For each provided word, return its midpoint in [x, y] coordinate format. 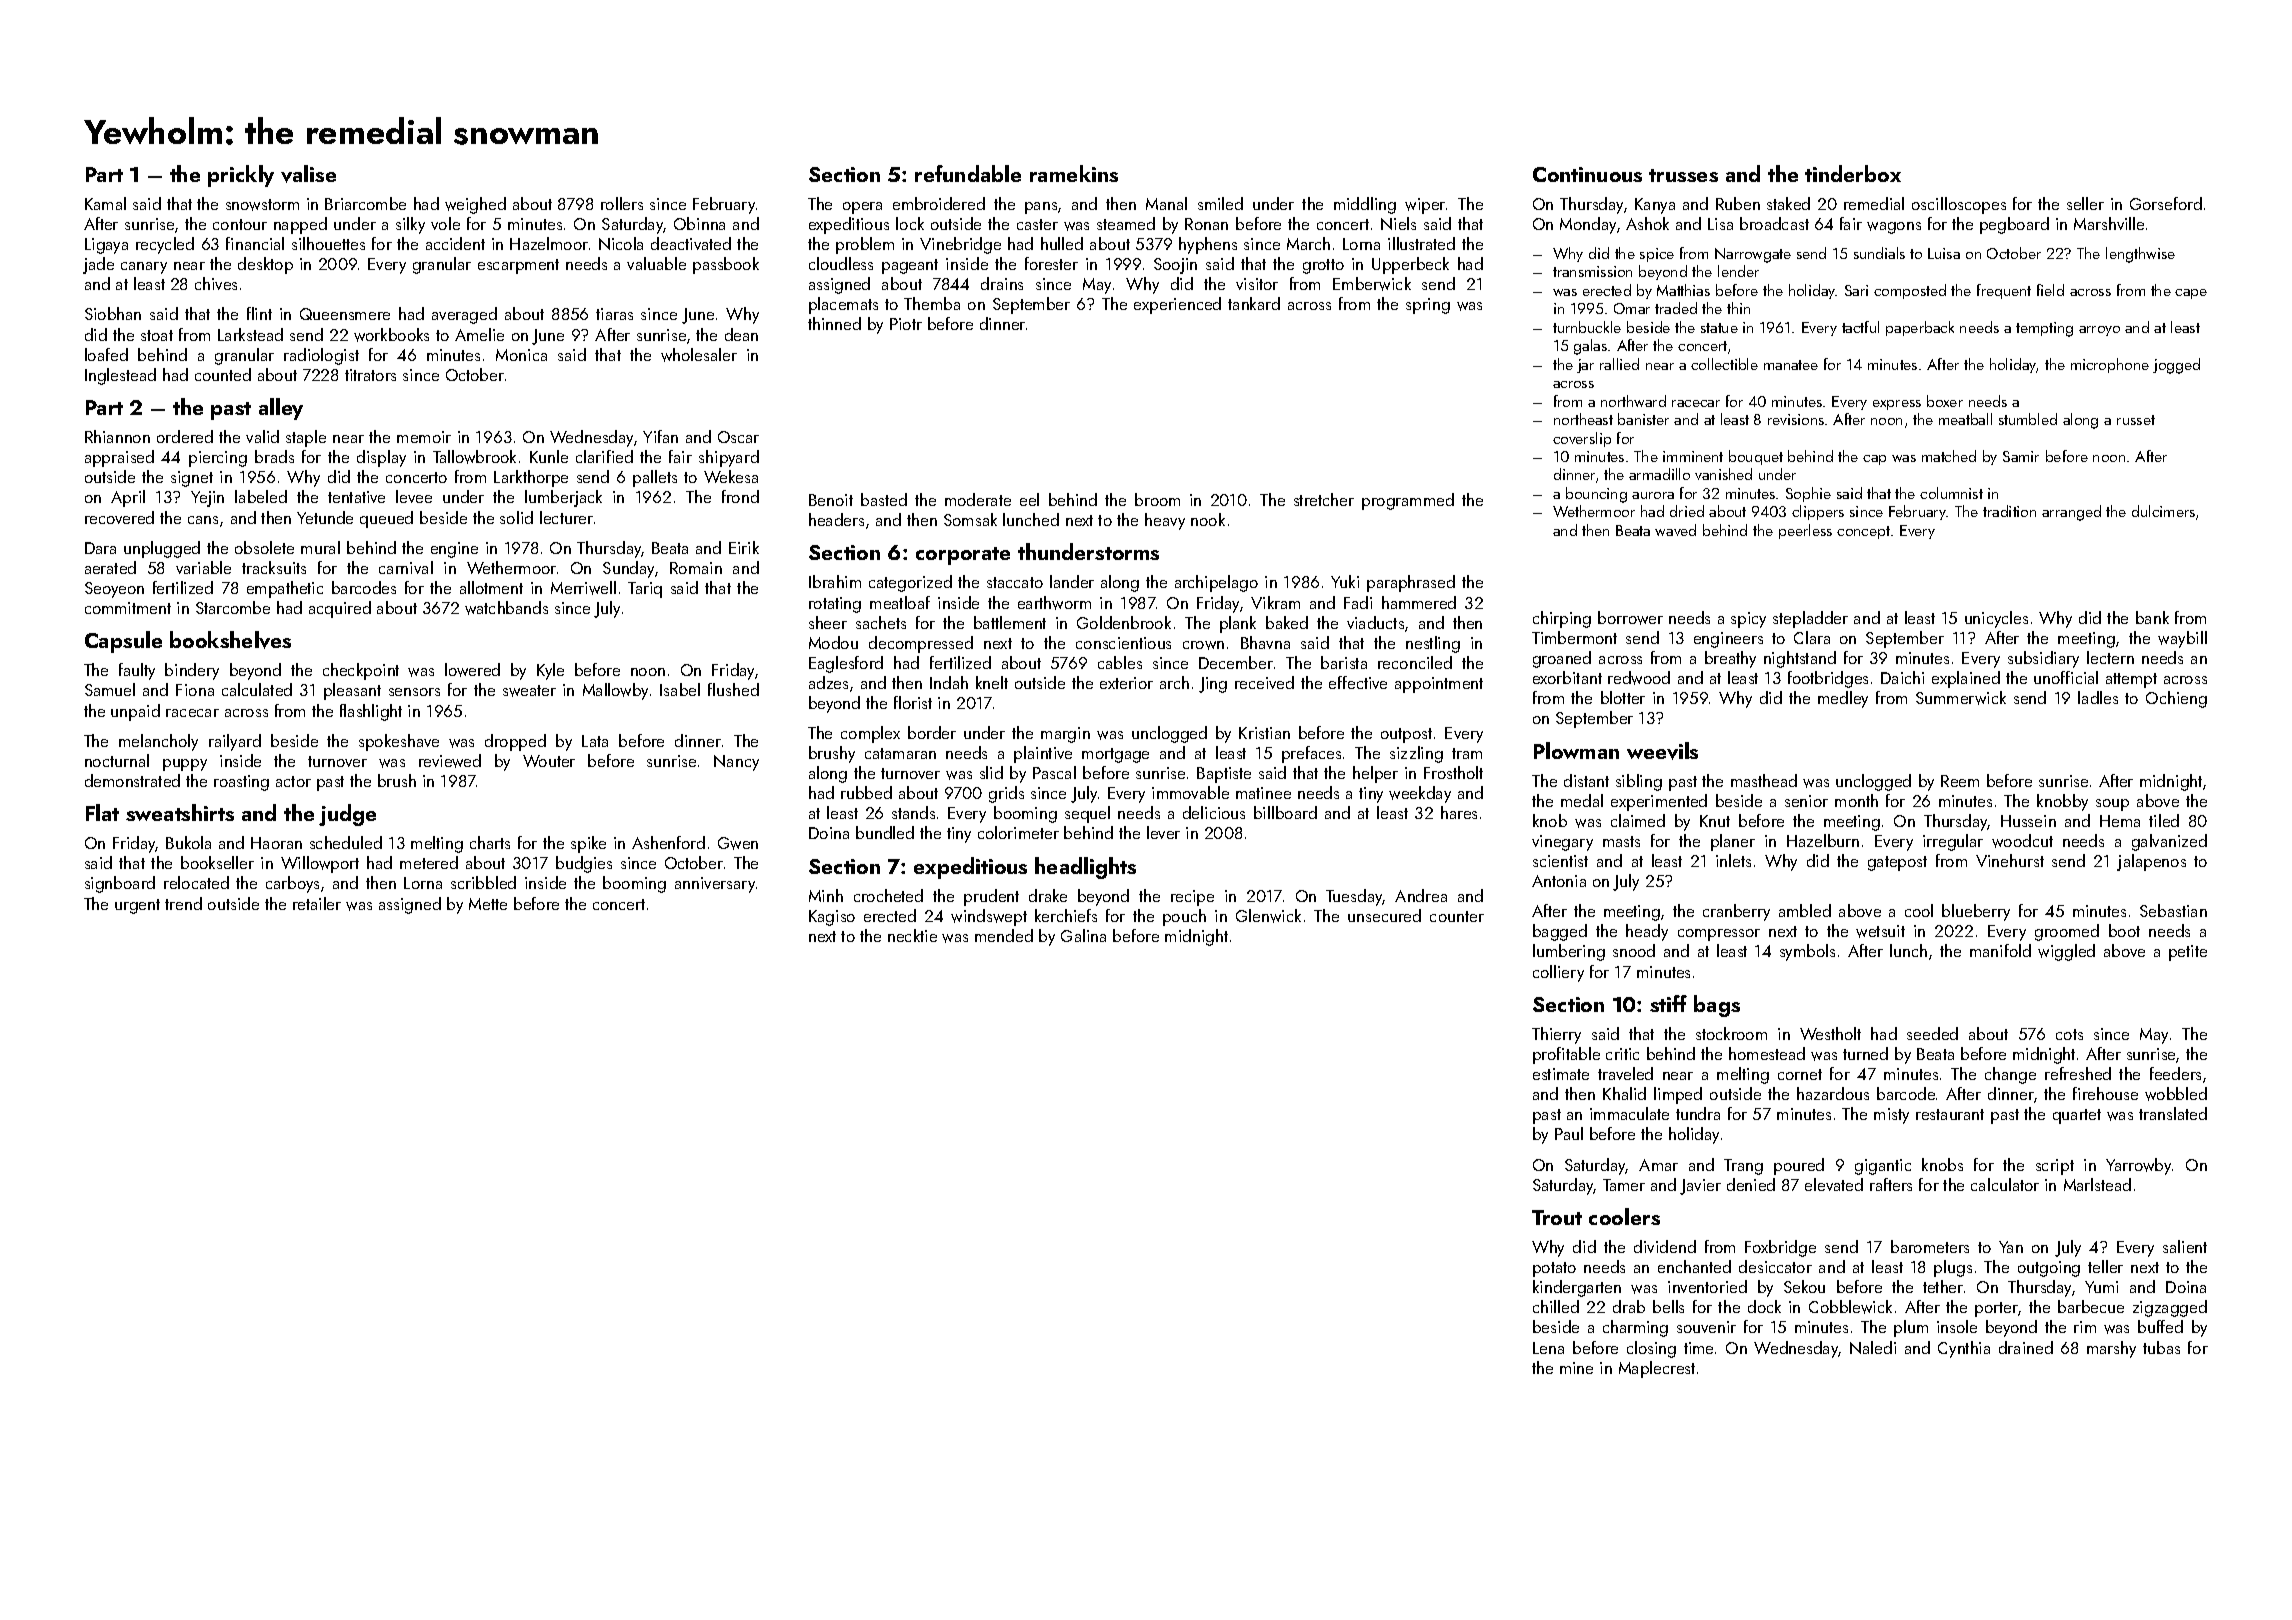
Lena [1548, 1348]
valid [262, 436]
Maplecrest [1657, 1369]
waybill [2182, 639]
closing [1651, 1349]
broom [1157, 499]
